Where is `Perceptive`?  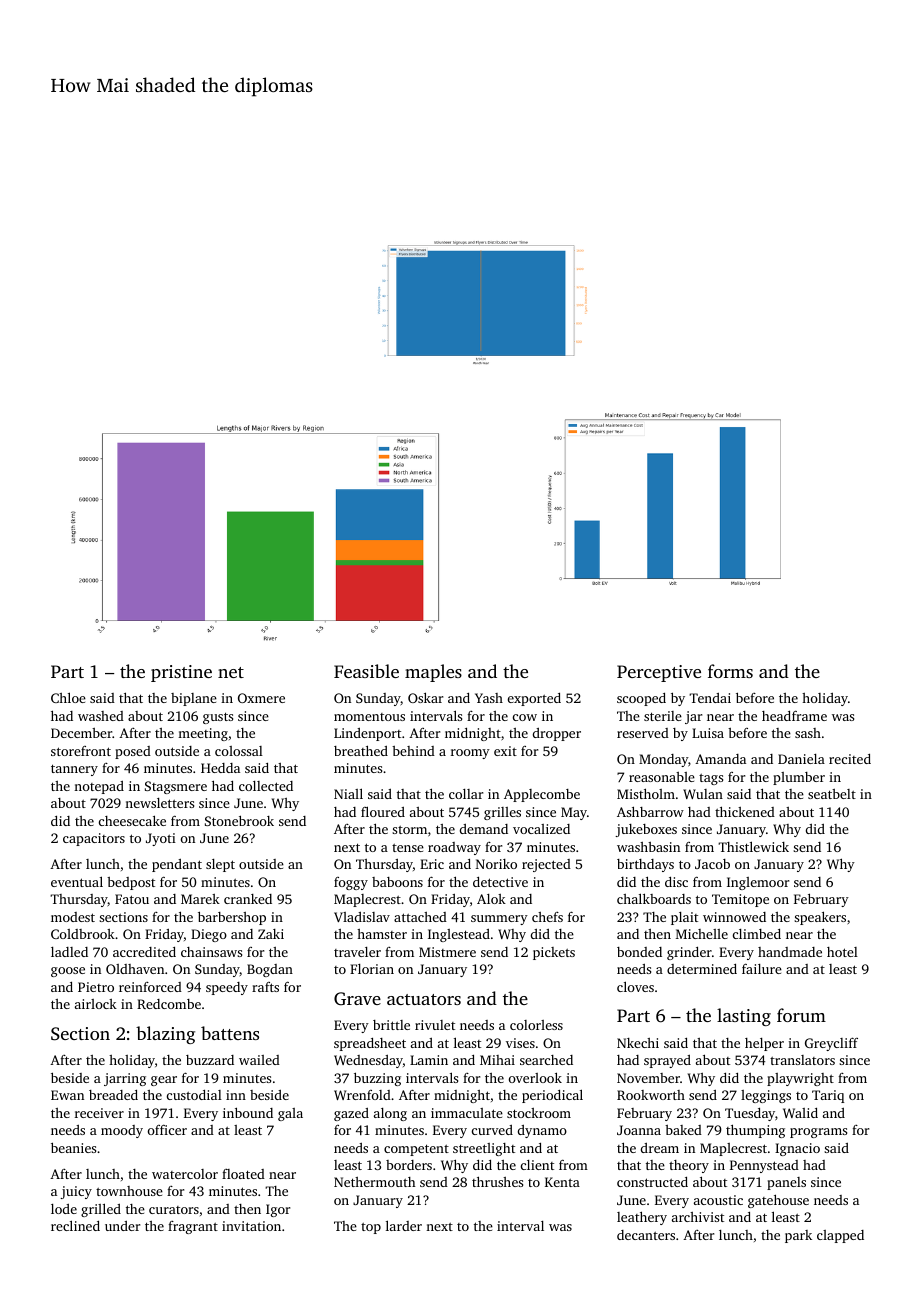
Perceptive is located at coordinates (659, 673).
